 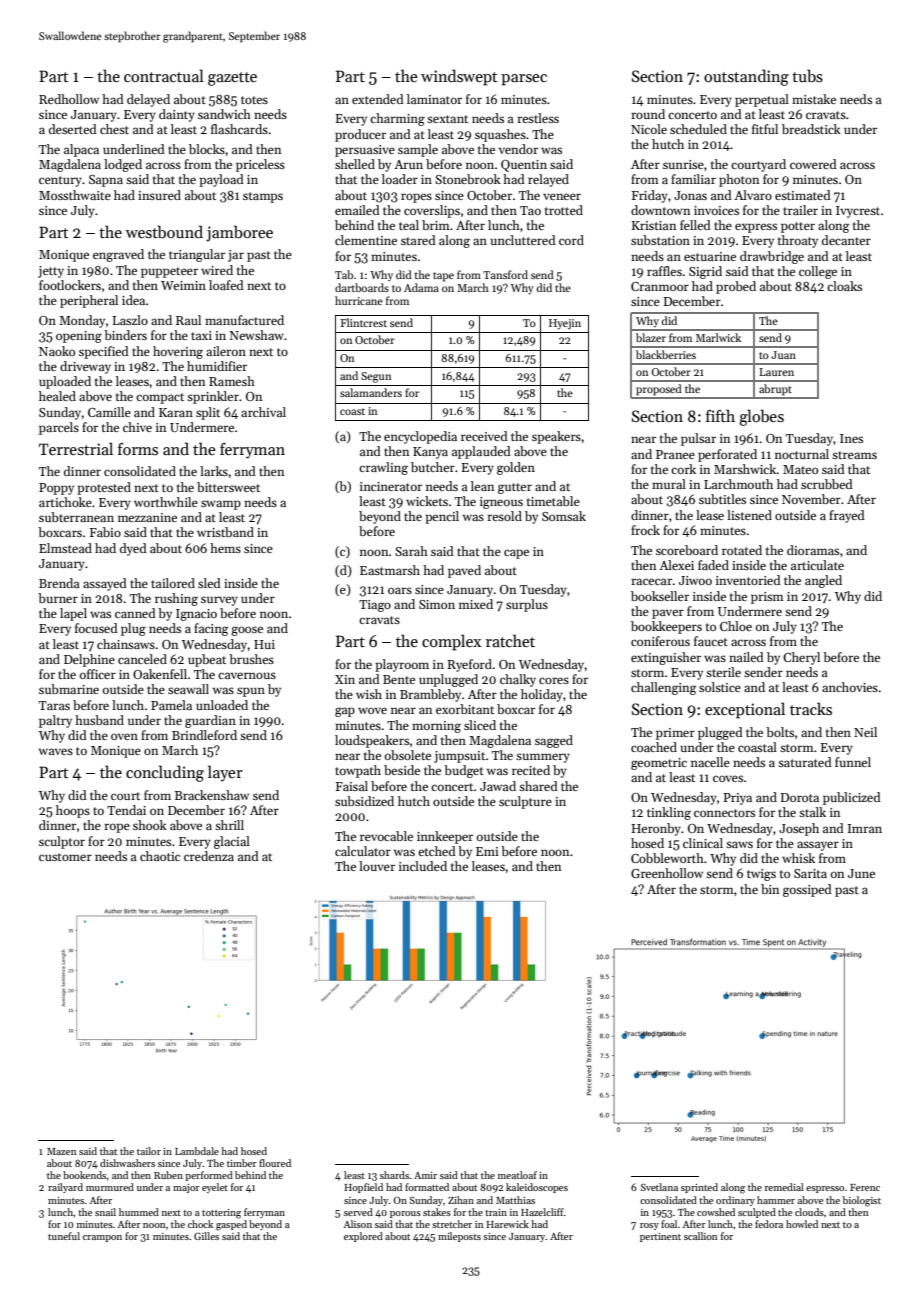 What do you see at coordinates (263, 197) in the document?
I see `stamps` at bounding box center [263, 197].
